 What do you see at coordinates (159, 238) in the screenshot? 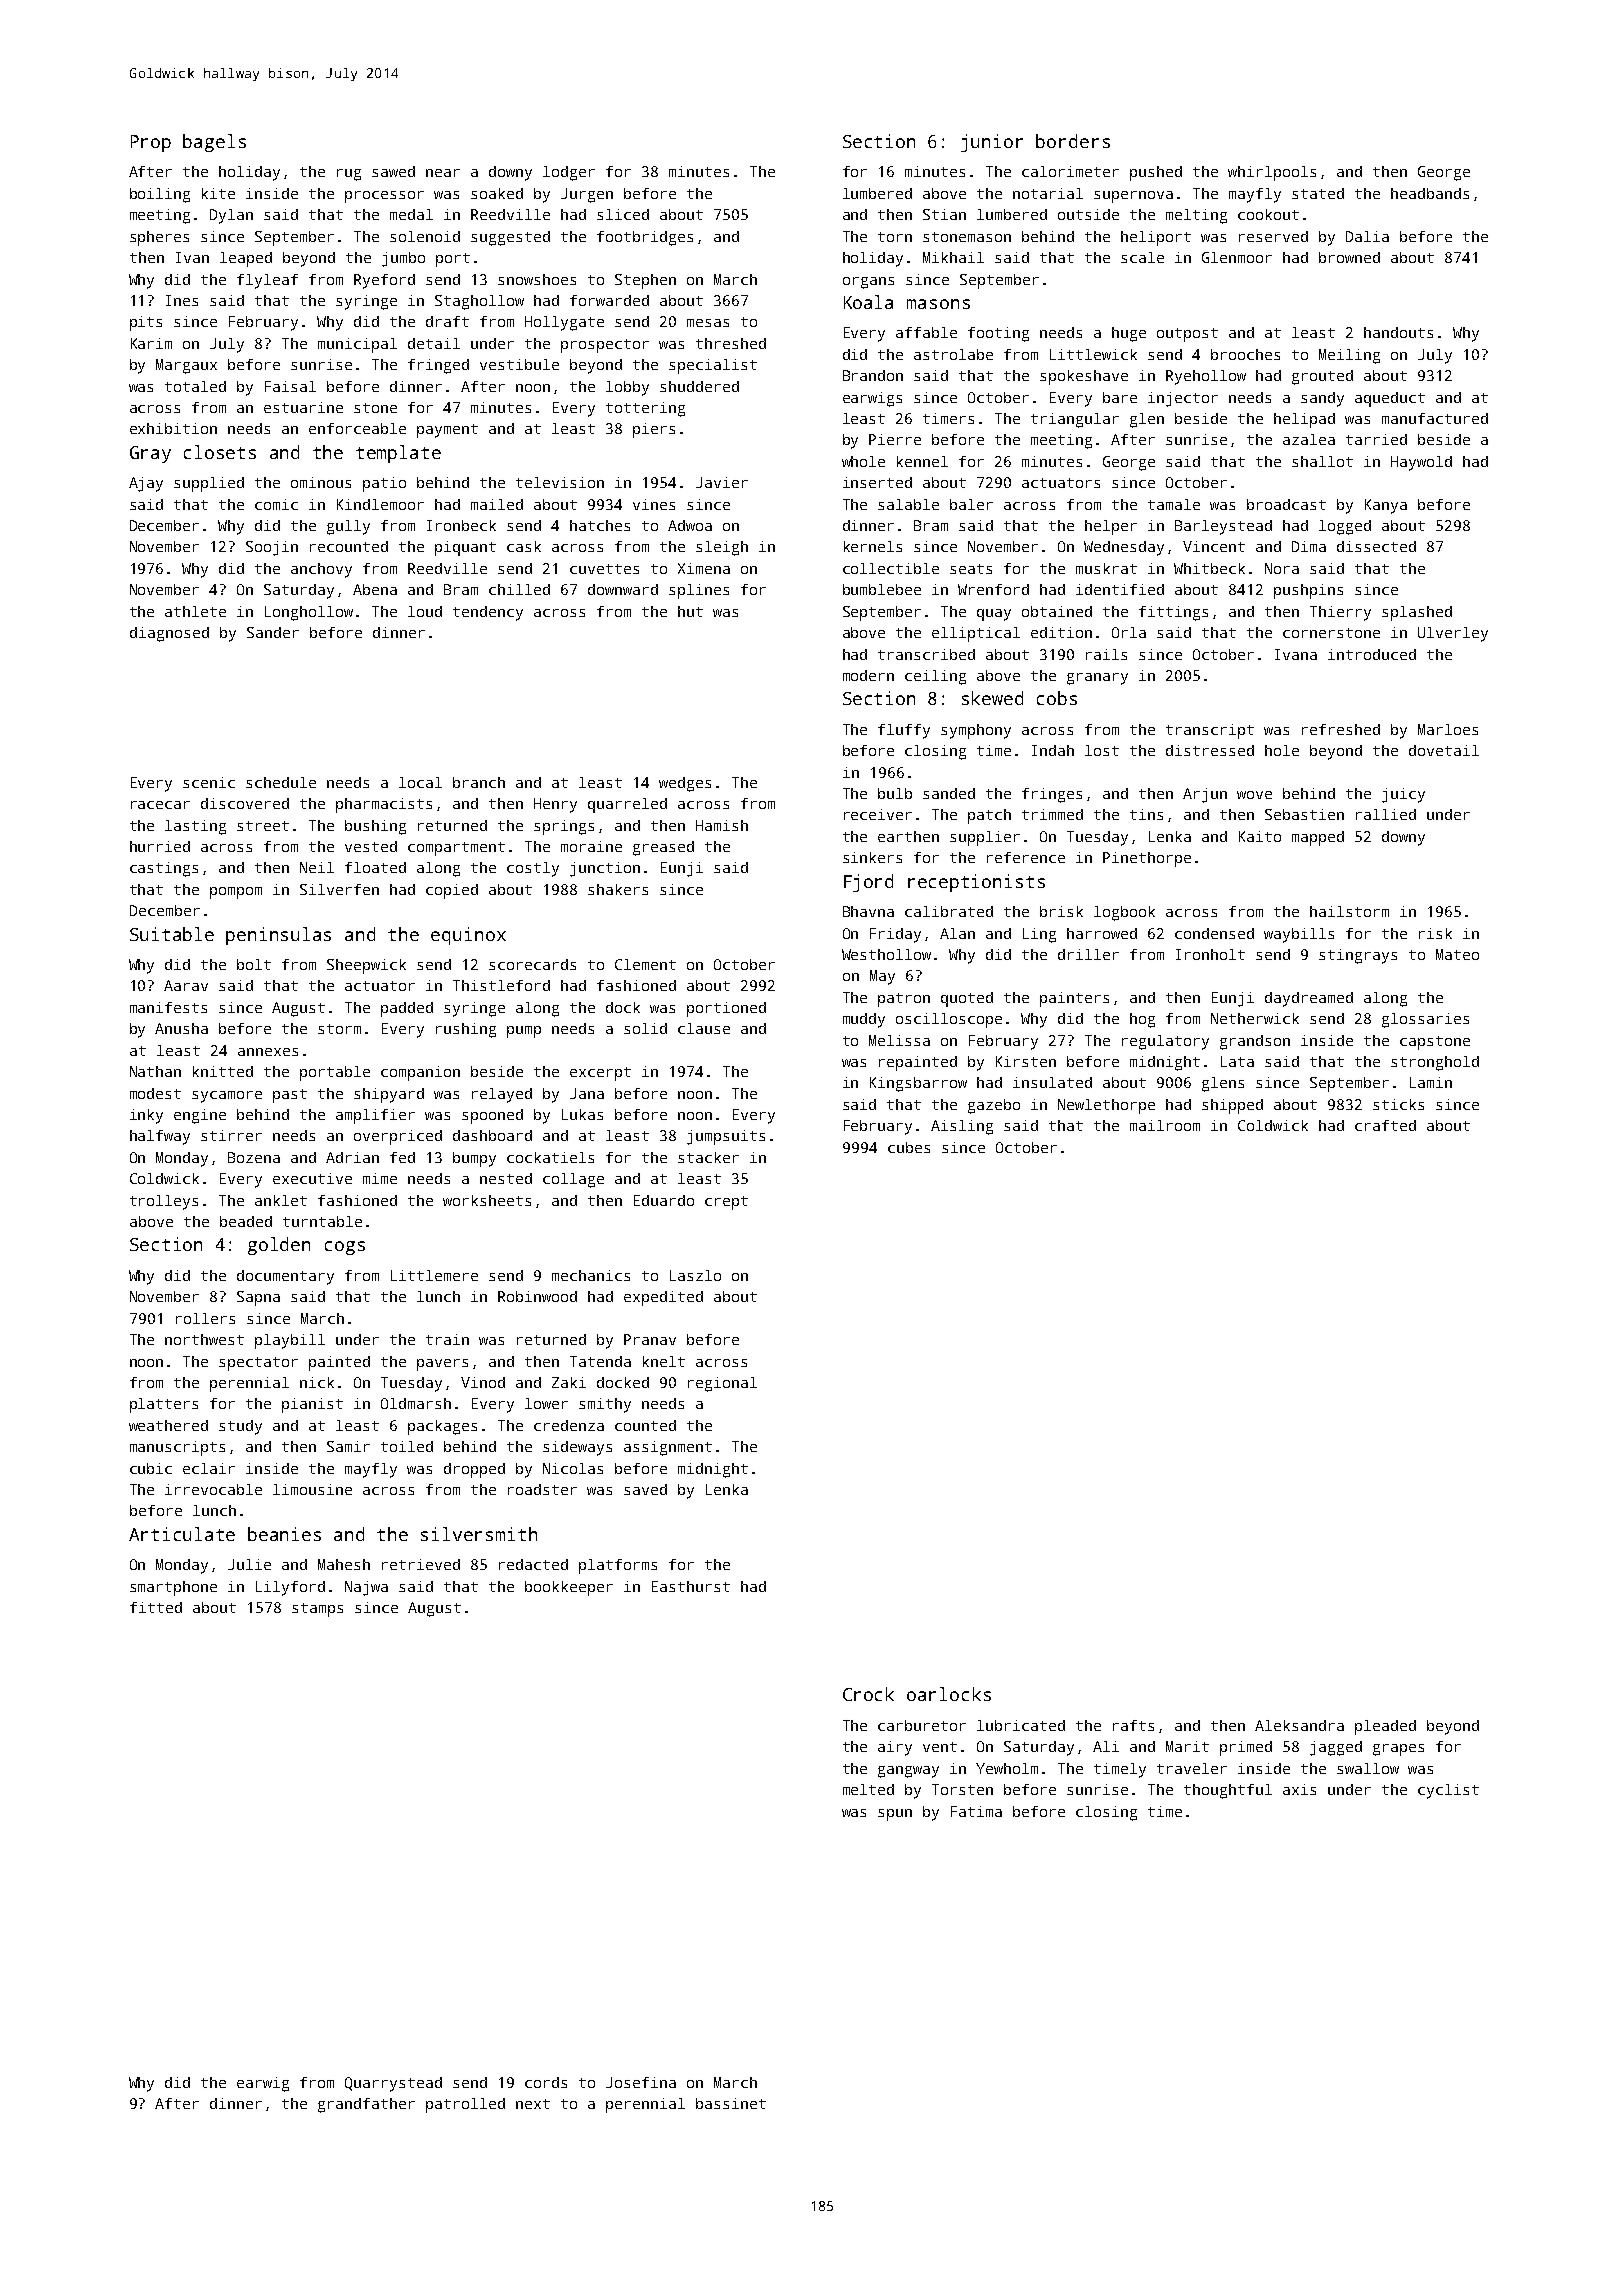
I see `spheres` at bounding box center [159, 238].
